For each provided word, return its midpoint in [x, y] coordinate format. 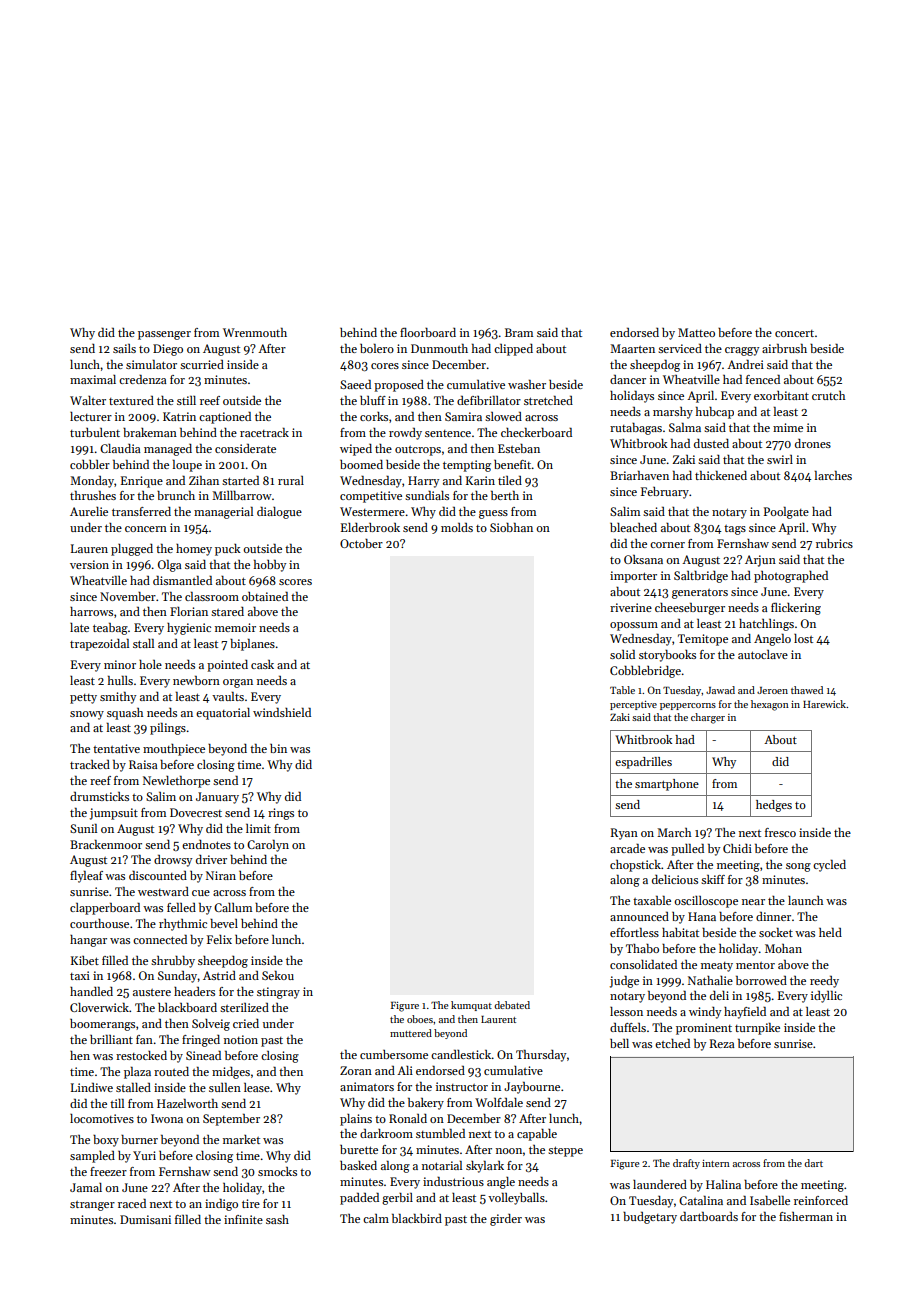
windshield [282, 712]
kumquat [471, 1006]
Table [622, 690]
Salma [685, 427]
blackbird [417, 1218]
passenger [164, 335]
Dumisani [145, 1219]
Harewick [824, 704]
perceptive [633, 705]
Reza [722, 1043]
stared [227, 611]
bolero [377, 348]
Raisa [143, 764]
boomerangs [102, 1025]
